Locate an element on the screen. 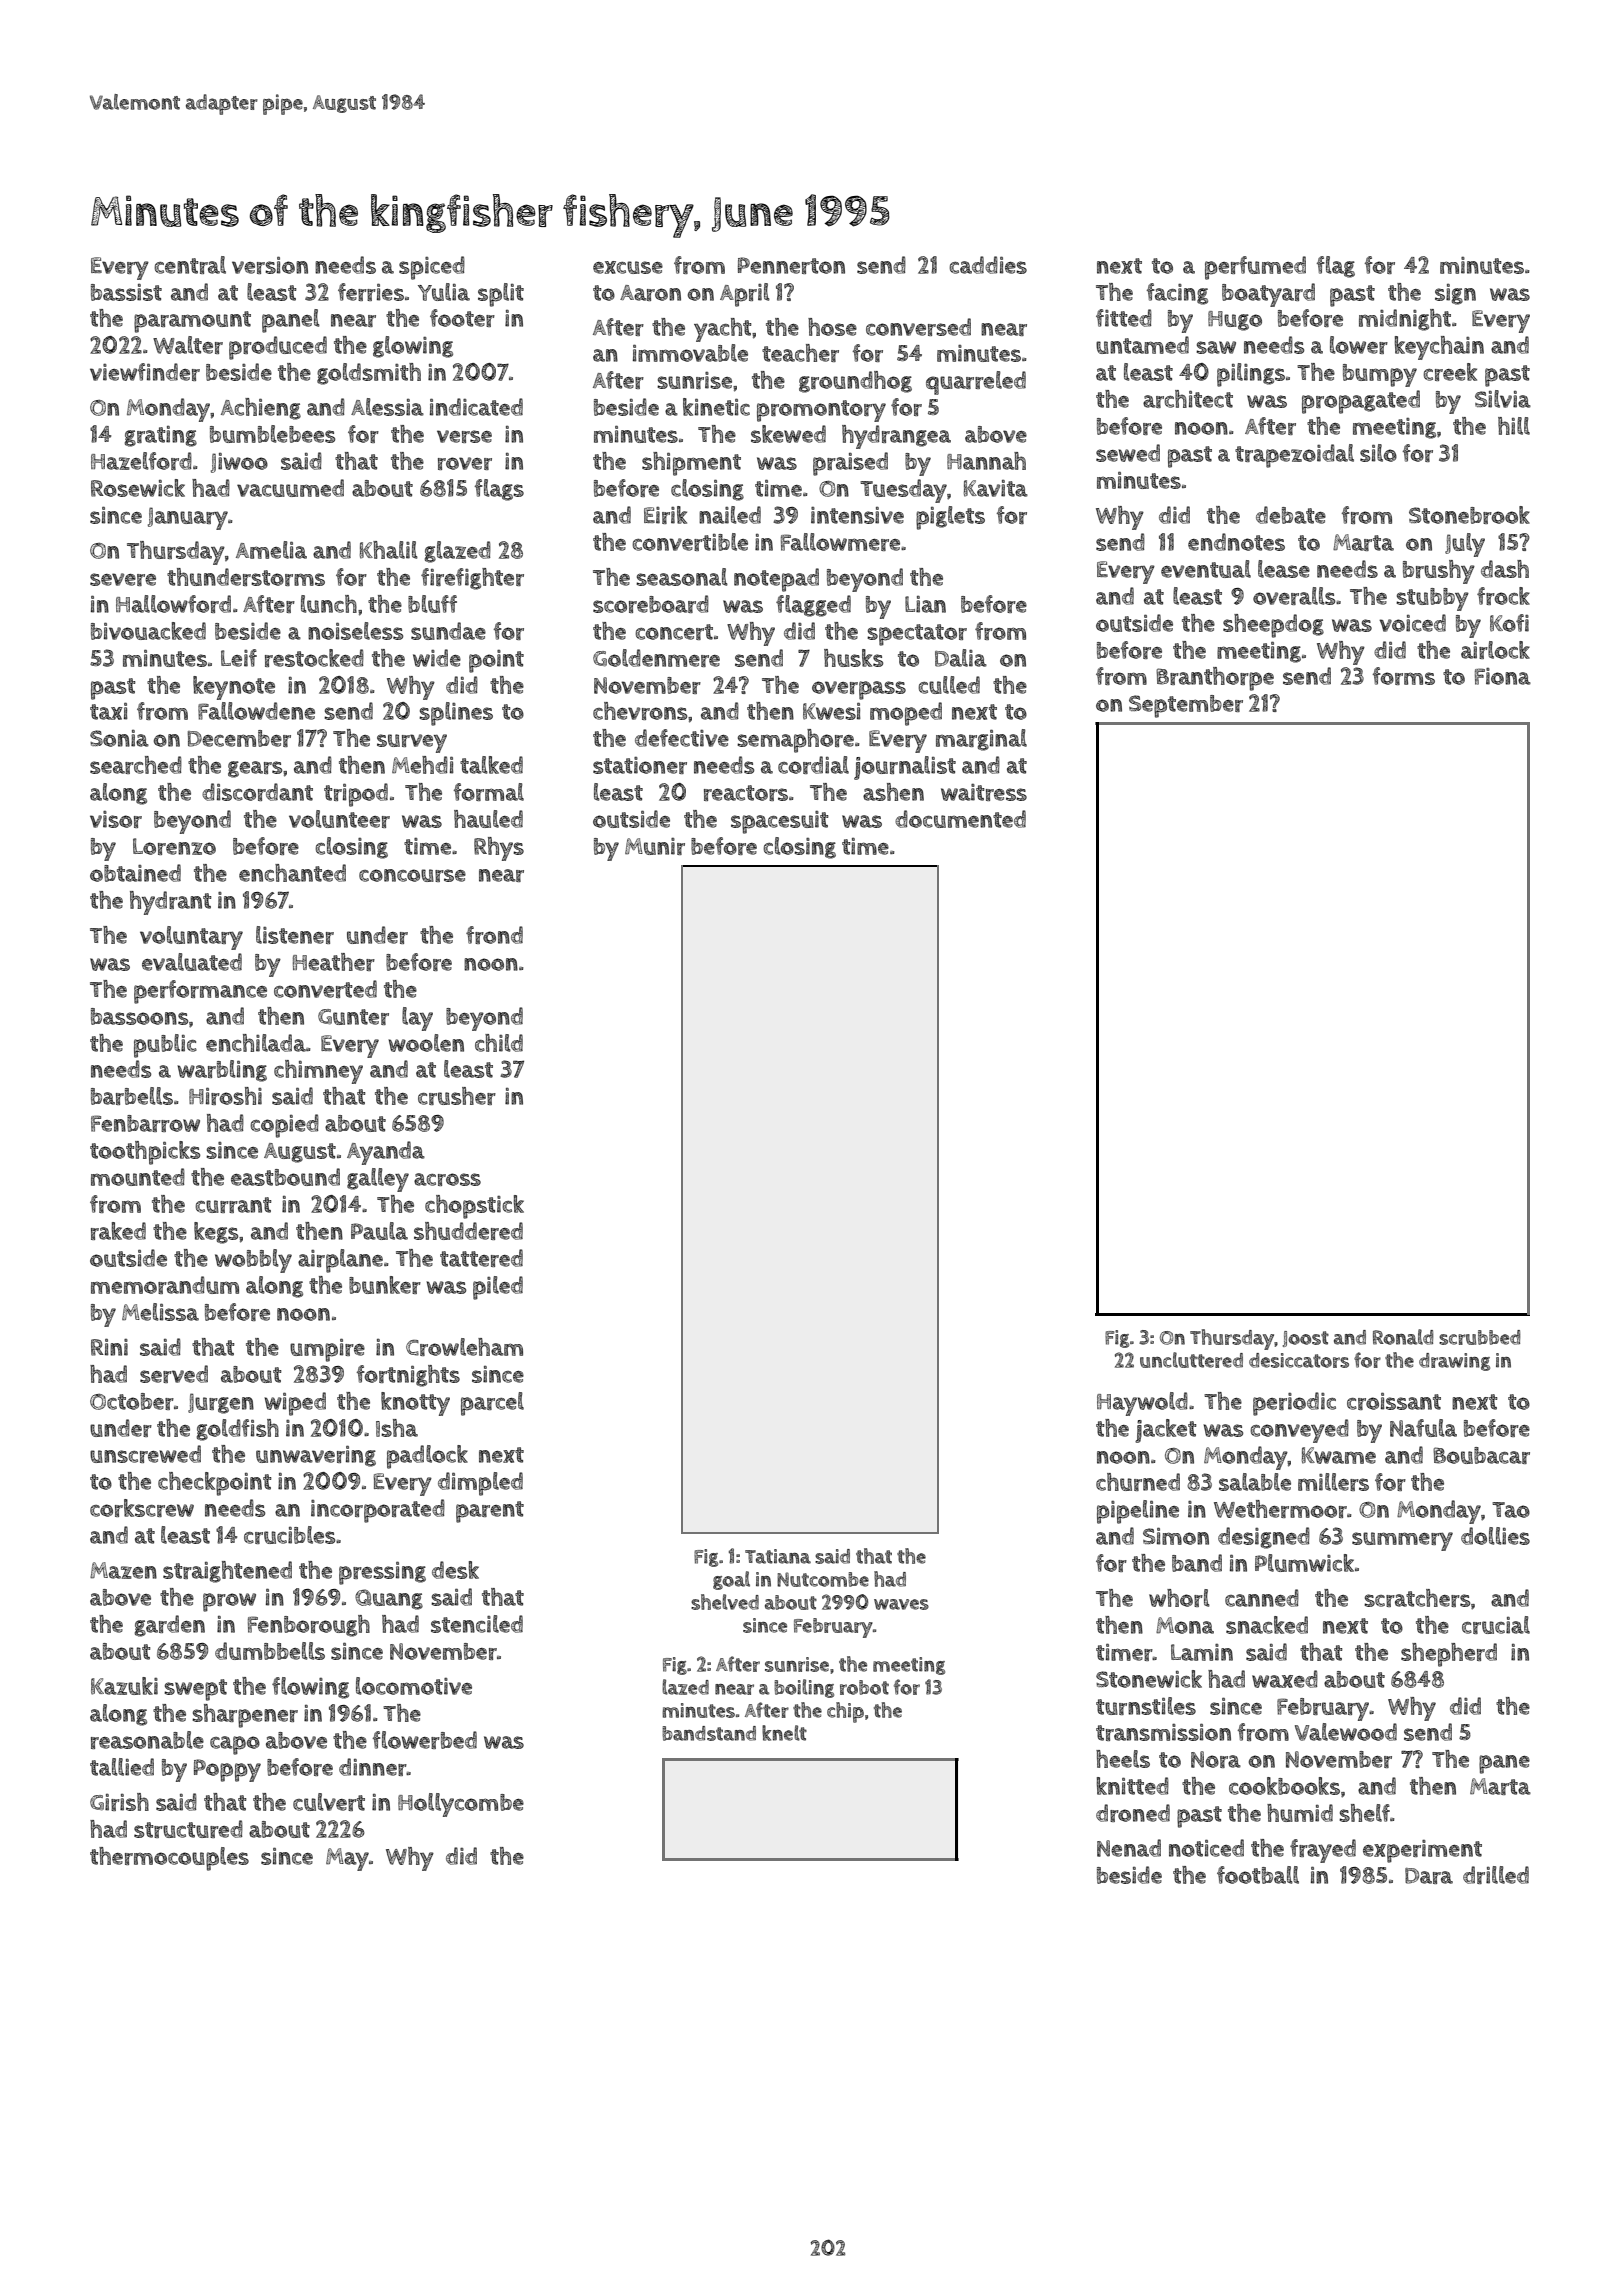 Image resolution: width=1620 pixels, height=2292 pixels. chopstick is located at coordinates (474, 1207).
